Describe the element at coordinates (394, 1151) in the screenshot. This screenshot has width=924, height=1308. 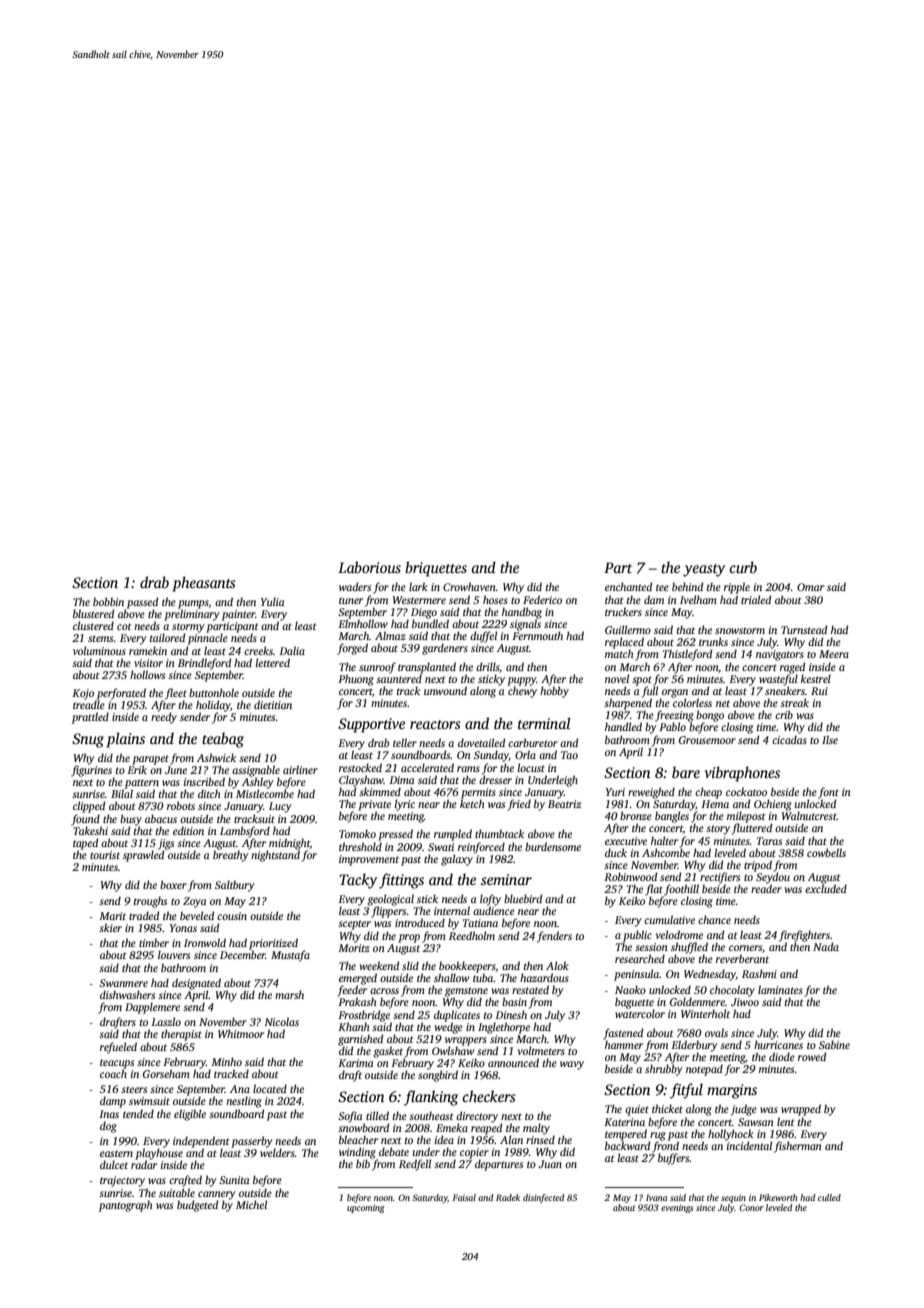
I see `debate` at that location.
